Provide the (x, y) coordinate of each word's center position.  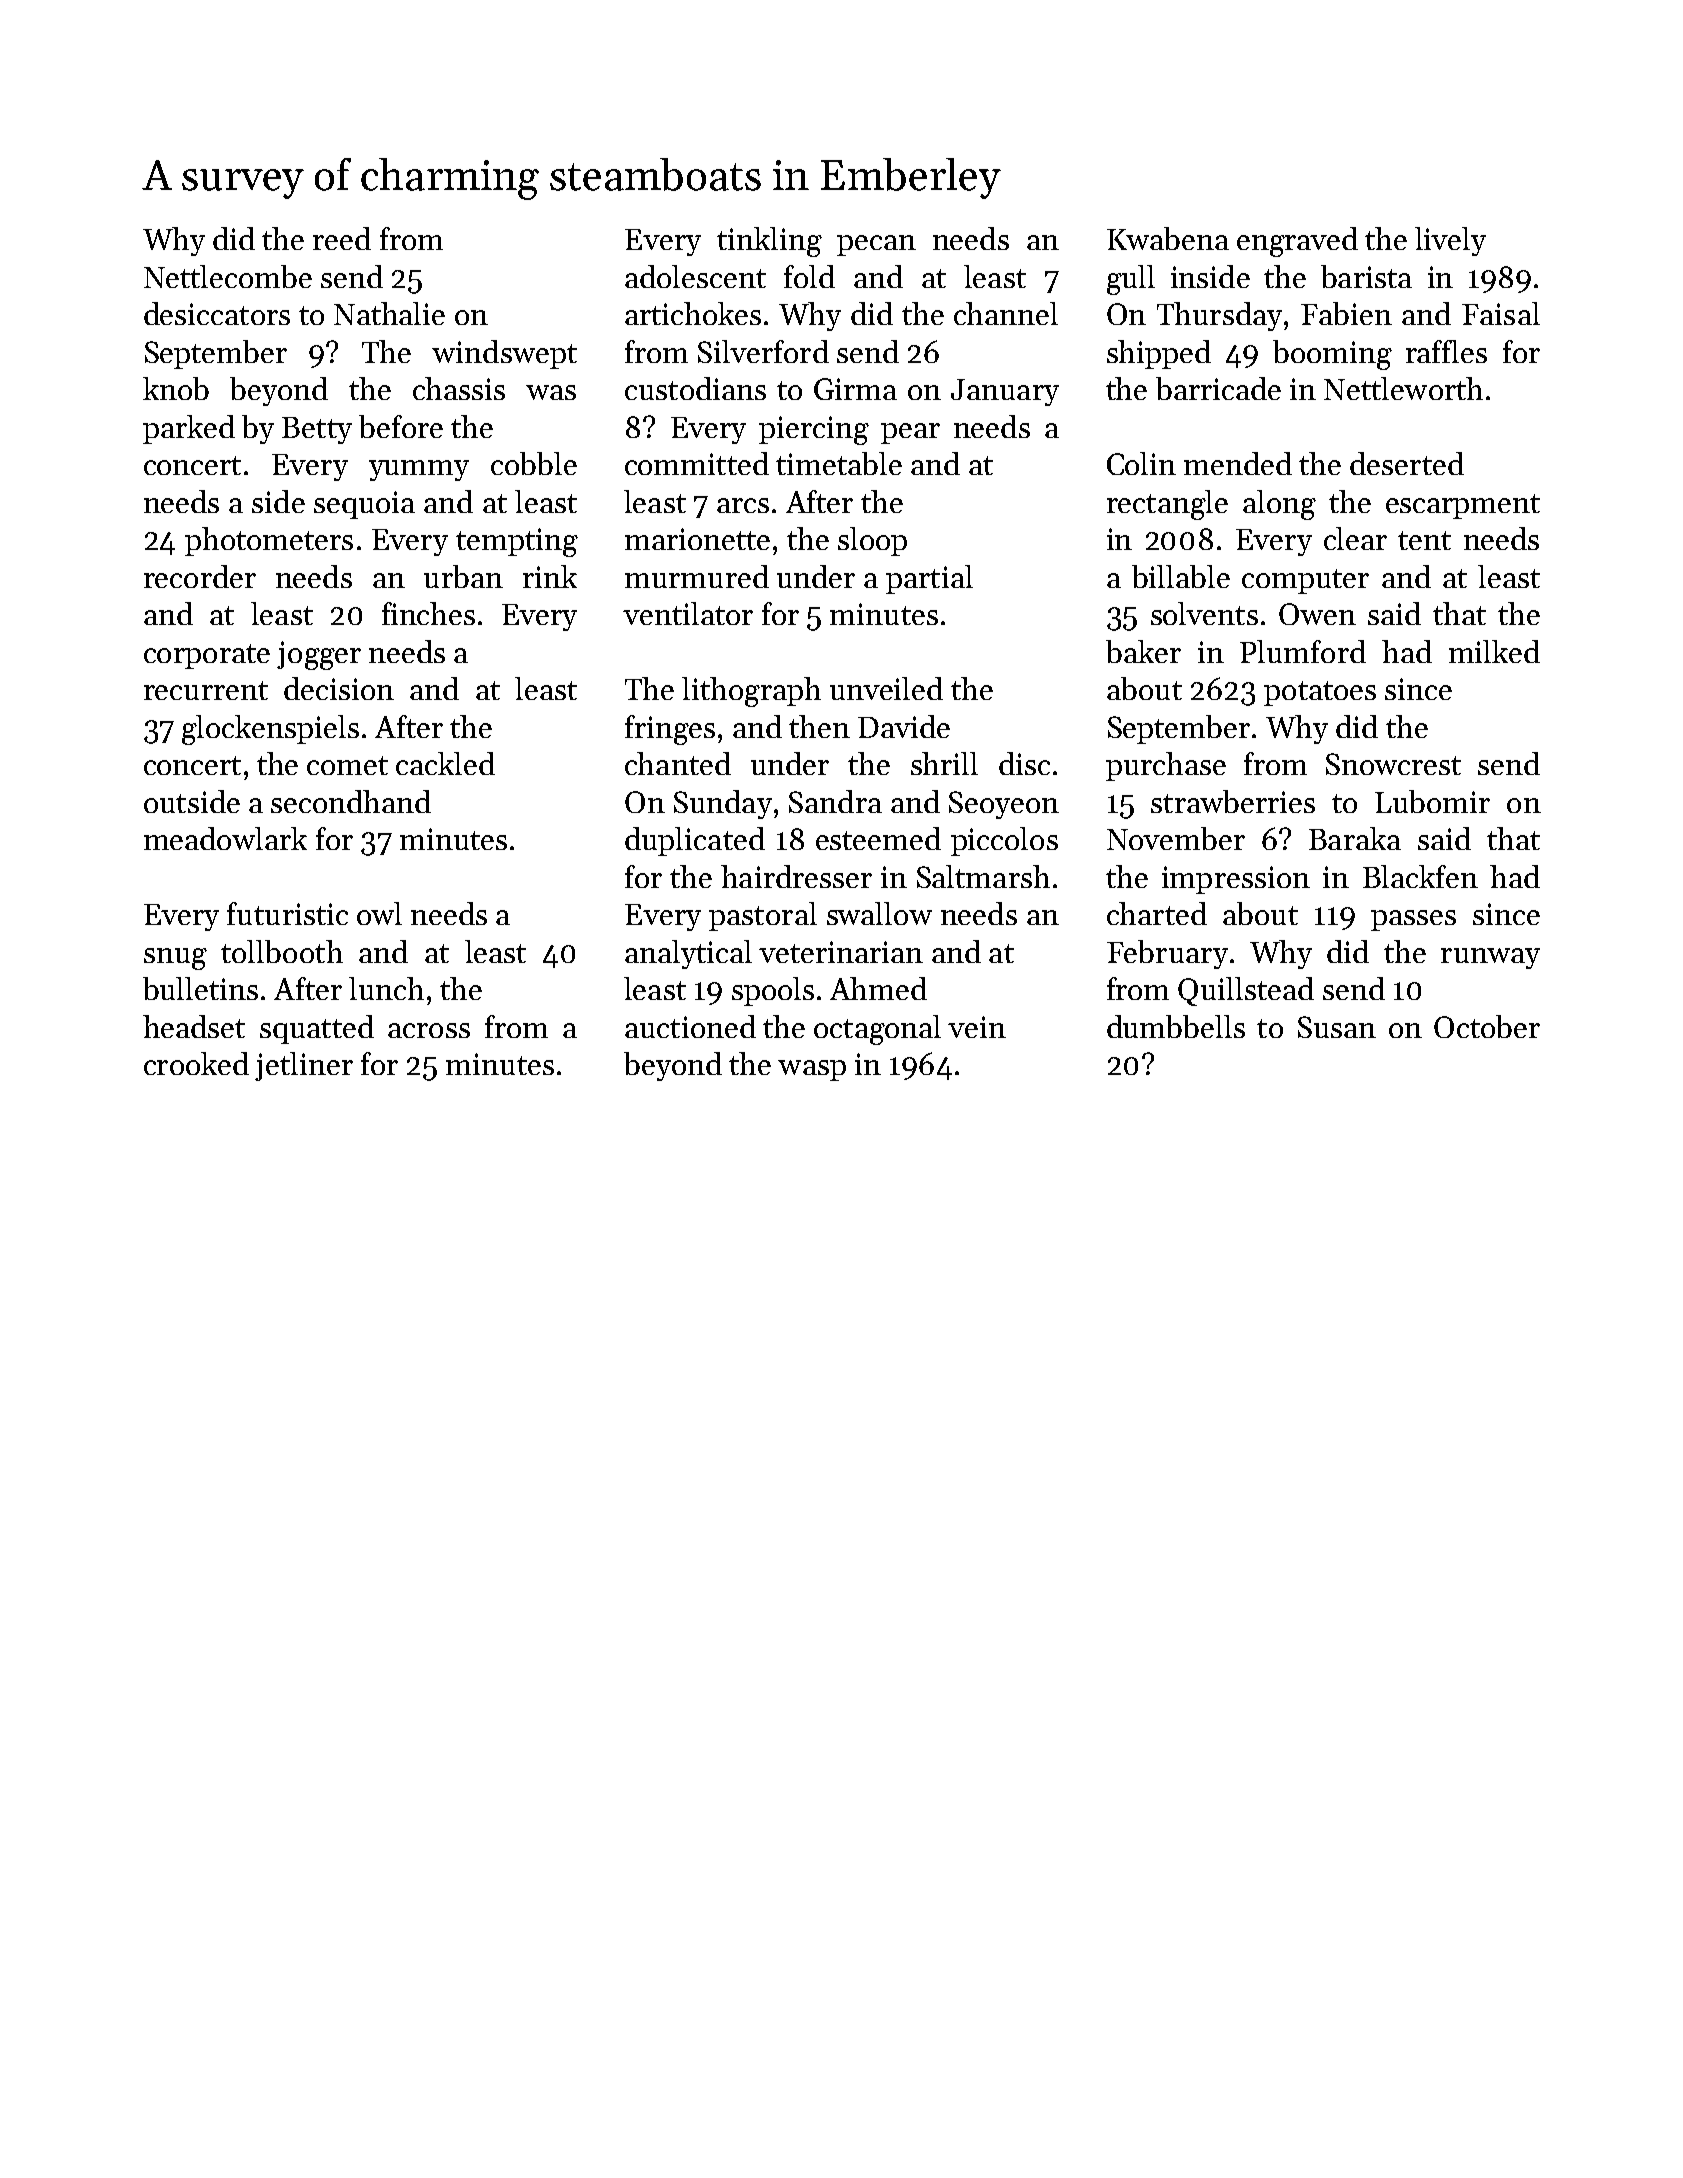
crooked (196, 1063)
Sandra (835, 801)
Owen (1317, 614)
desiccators (217, 313)
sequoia (364, 505)
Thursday (1219, 316)
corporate (207, 656)
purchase (1166, 766)
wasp (812, 1070)
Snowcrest (1393, 764)
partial (929, 579)
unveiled (886, 688)
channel (1006, 313)
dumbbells (1176, 1026)
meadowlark (225, 838)
